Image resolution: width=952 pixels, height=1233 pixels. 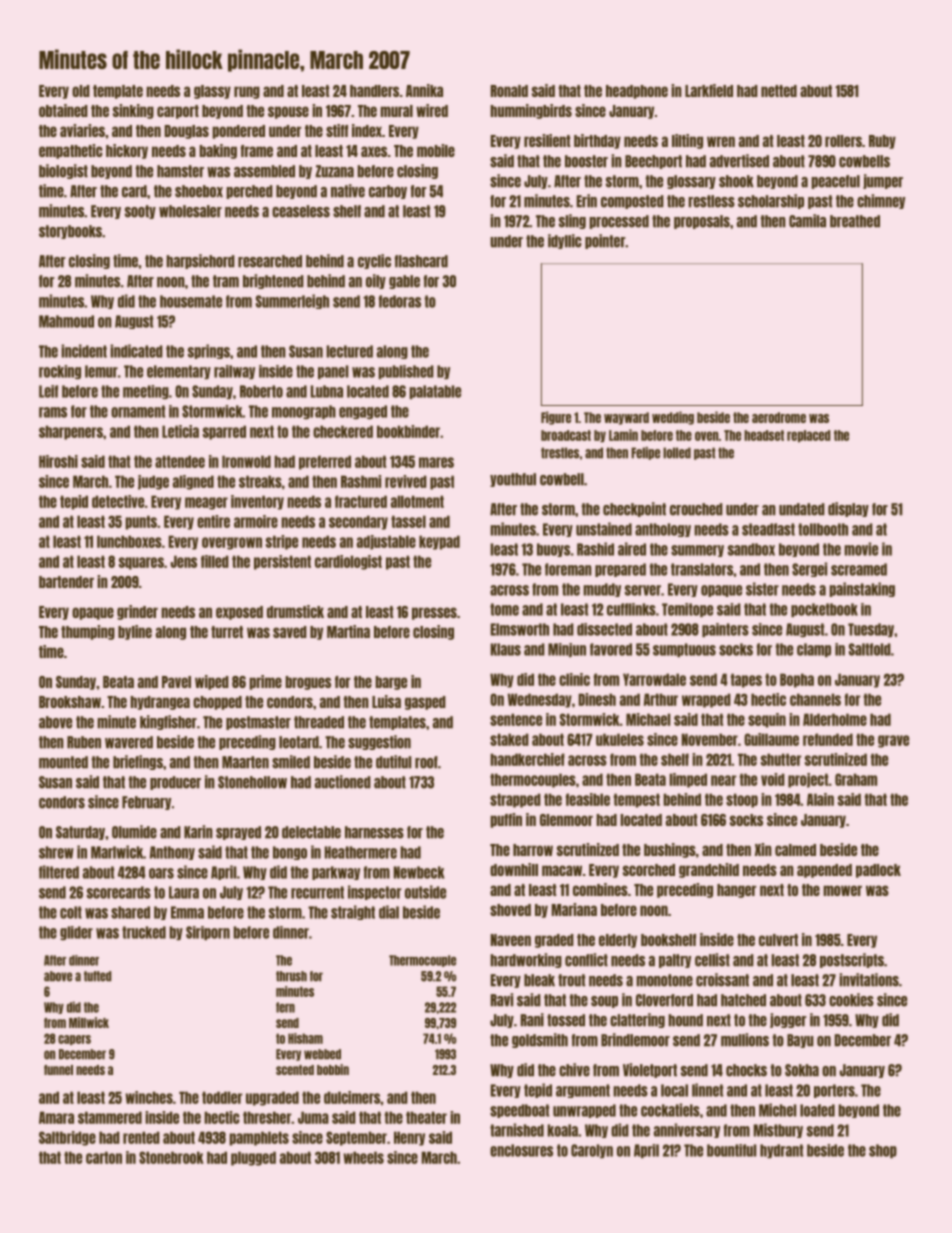 I want to click on storybooks, so click(x=70, y=232).
